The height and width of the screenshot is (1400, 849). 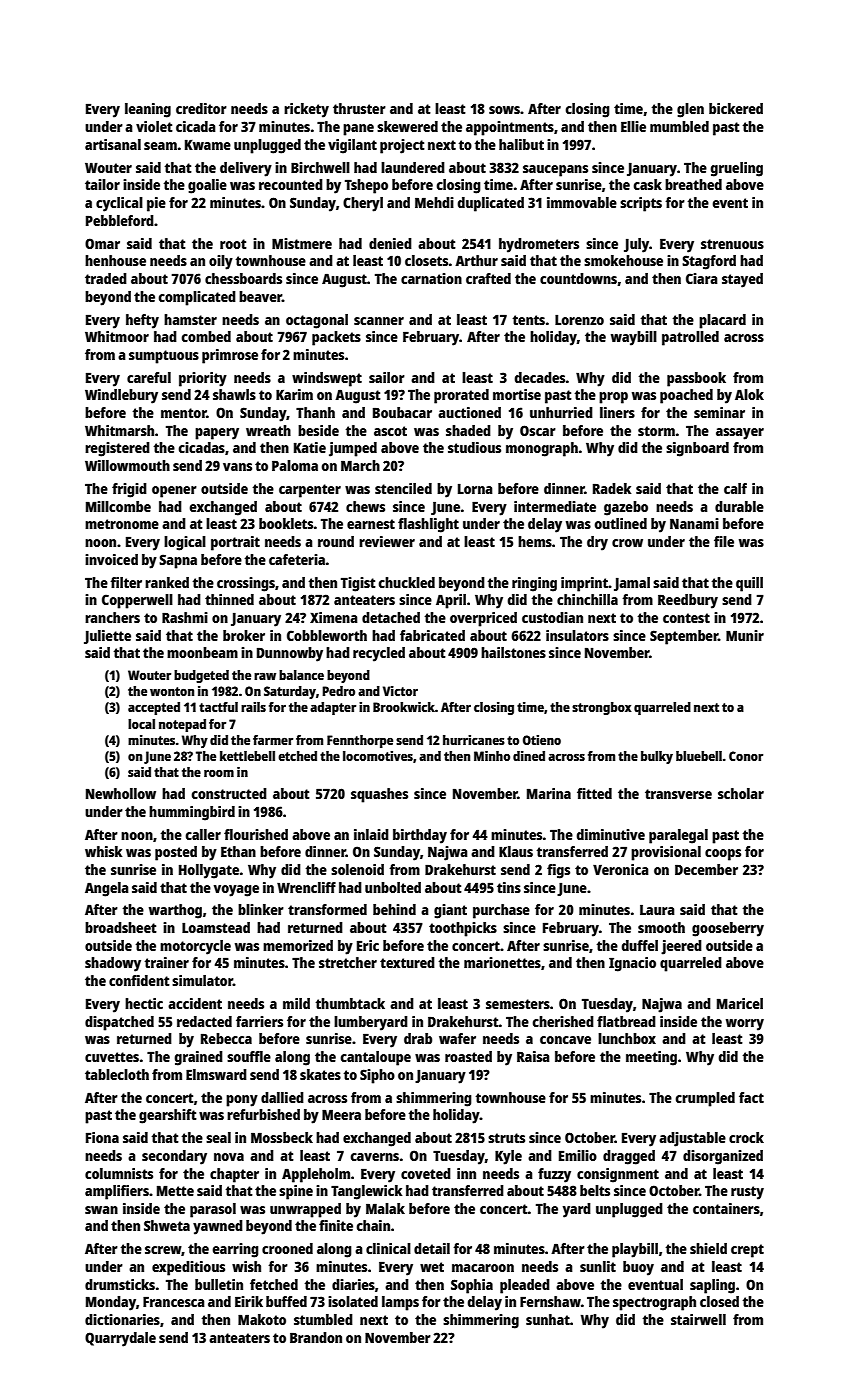 I want to click on hydrometers, so click(x=539, y=245).
